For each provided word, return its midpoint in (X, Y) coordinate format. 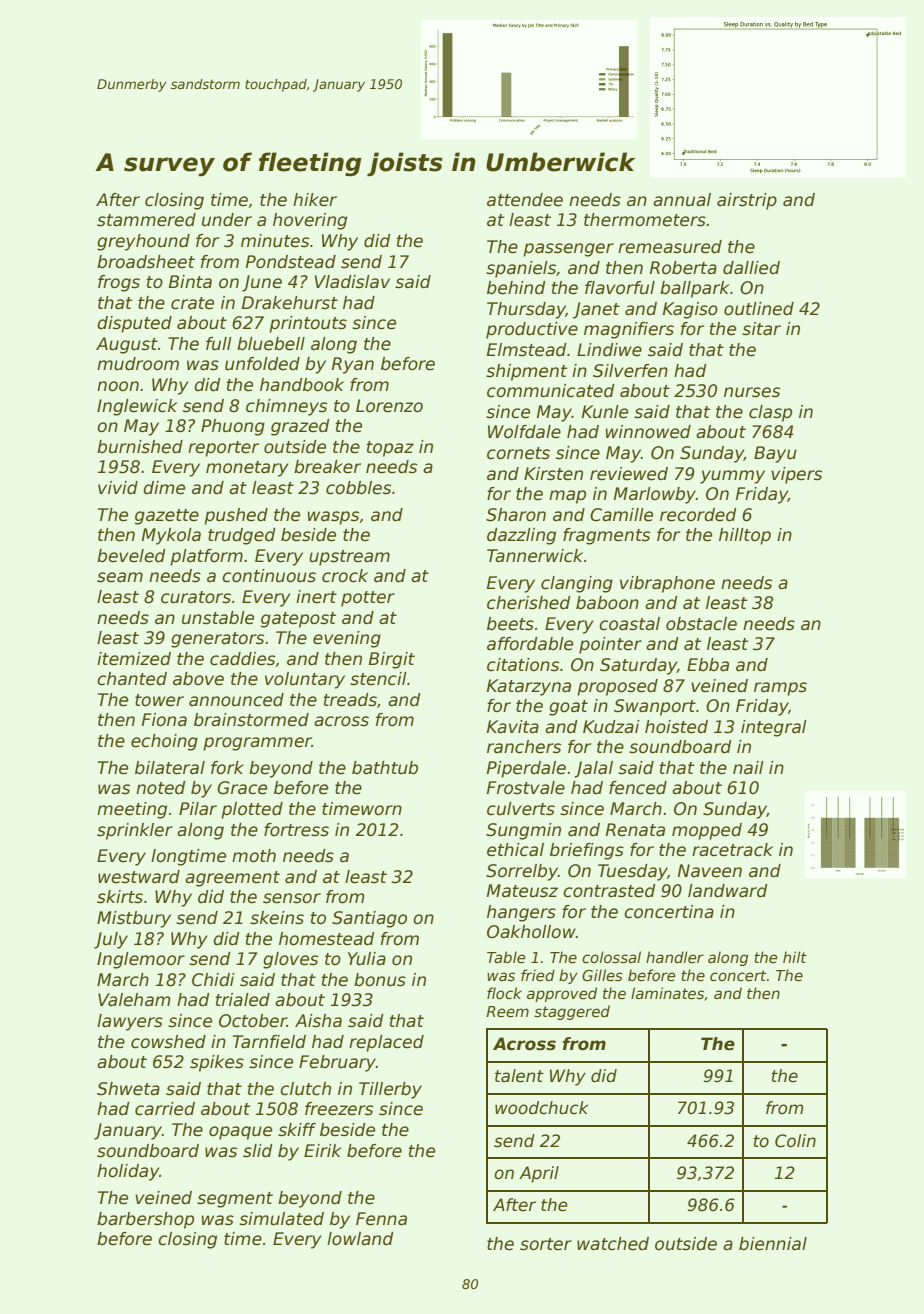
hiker (315, 200)
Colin (795, 1141)
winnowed (648, 432)
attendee (525, 200)
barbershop (145, 1220)
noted (161, 788)
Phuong (233, 427)
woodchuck (541, 1108)
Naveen (710, 871)
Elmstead (527, 350)
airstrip (747, 201)
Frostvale (526, 788)
